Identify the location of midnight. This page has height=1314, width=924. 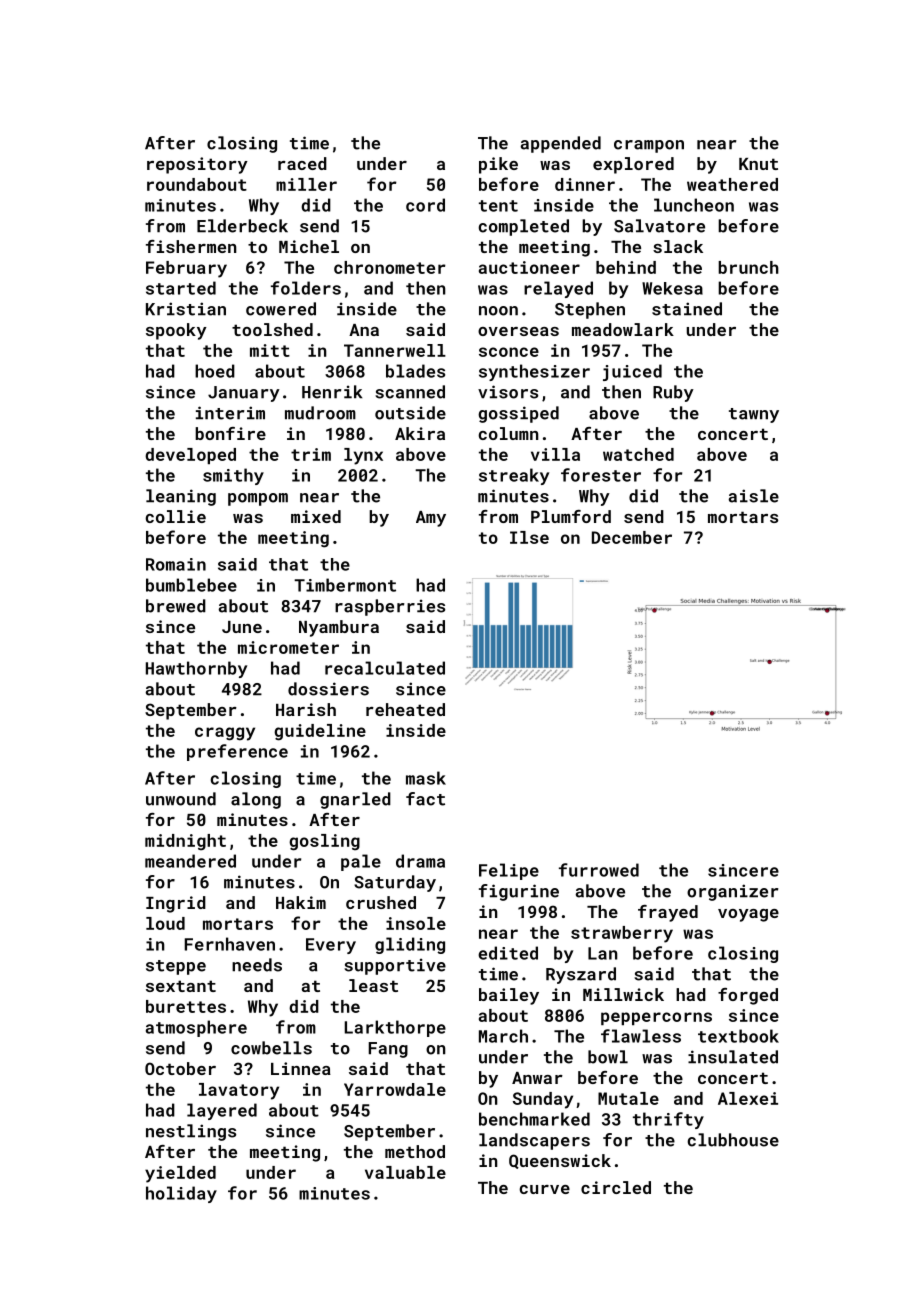
(185, 842).
